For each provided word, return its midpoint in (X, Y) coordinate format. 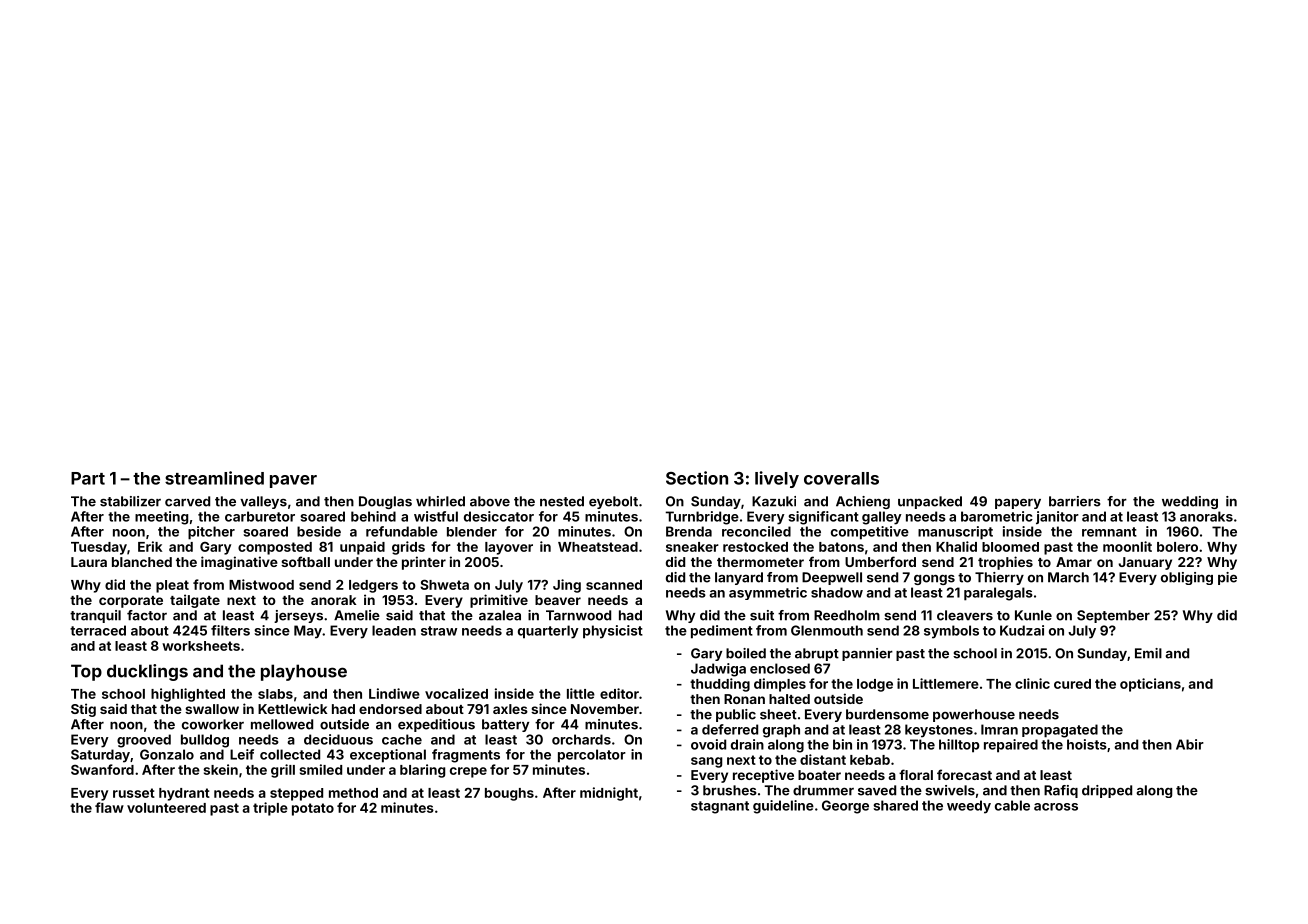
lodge (875, 685)
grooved (144, 741)
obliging (1187, 578)
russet (134, 793)
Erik (150, 546)
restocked (755, 547)
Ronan (744, 699)
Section (697, 478)
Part (88, 478)
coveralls (841, 478)
